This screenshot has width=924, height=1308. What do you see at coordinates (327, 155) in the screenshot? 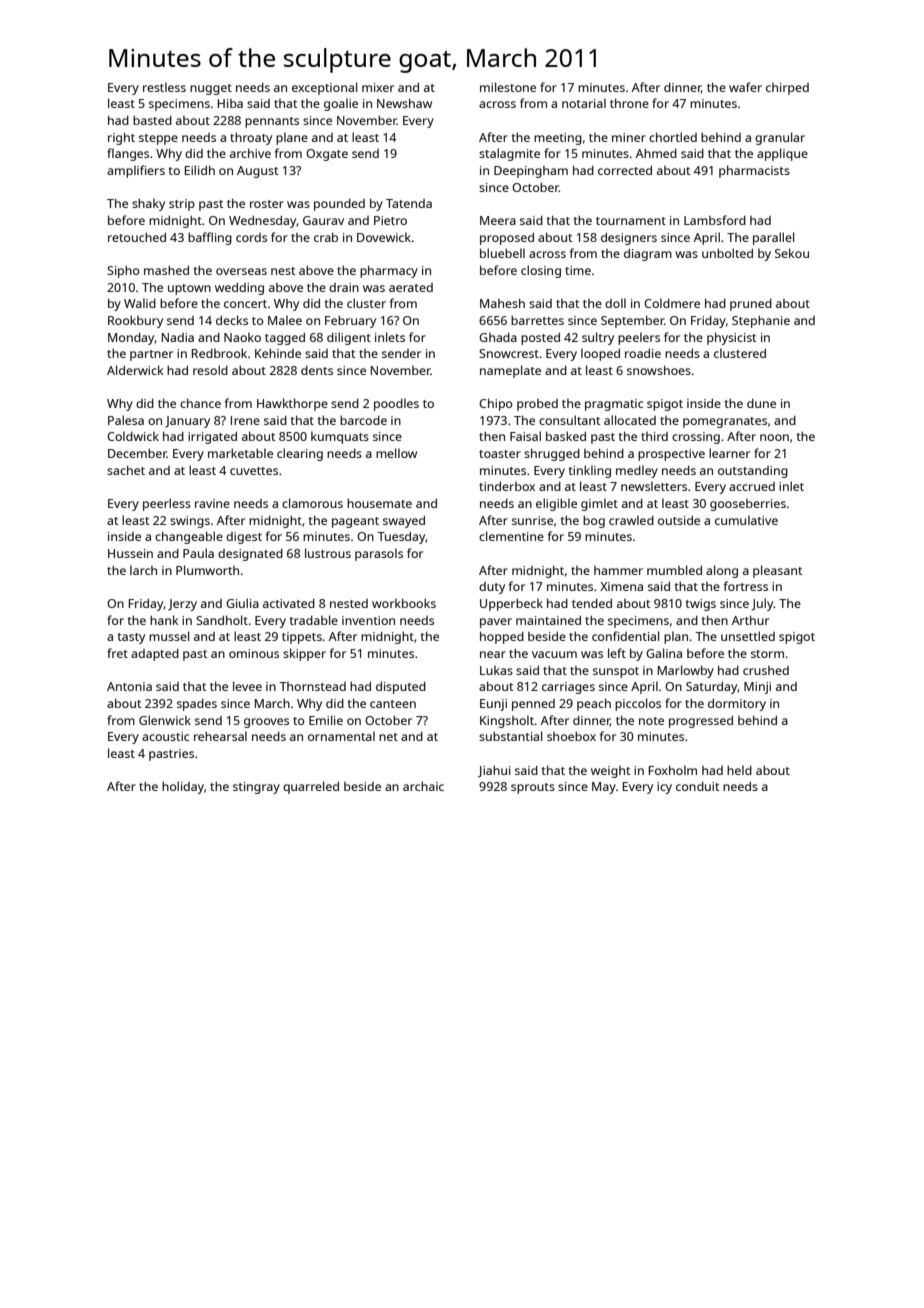
I see `Oxgate` at bounding box center [327, 155].
